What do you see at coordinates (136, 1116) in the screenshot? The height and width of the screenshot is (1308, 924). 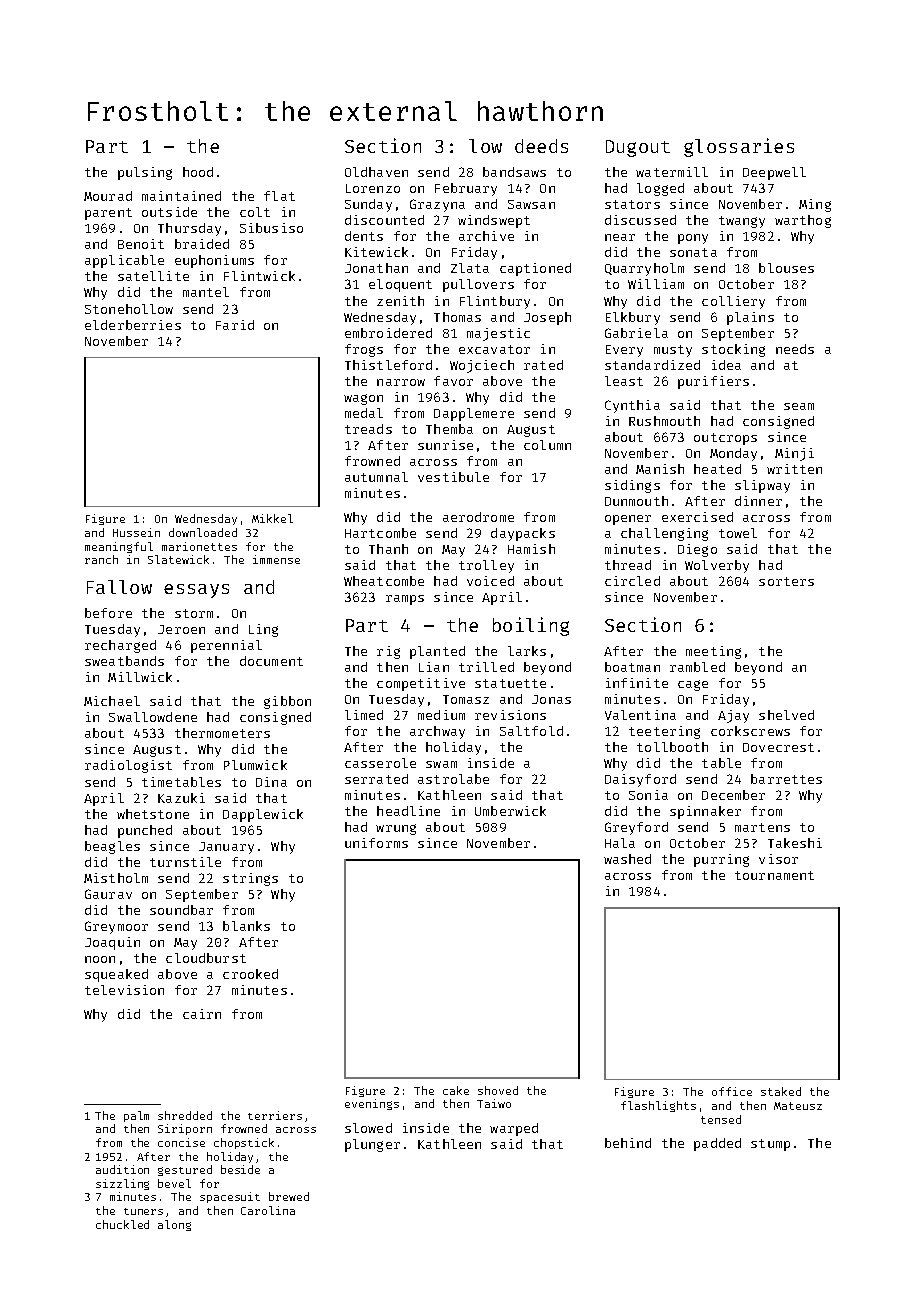 I see `palm` at bounding box center [136, 1116].
